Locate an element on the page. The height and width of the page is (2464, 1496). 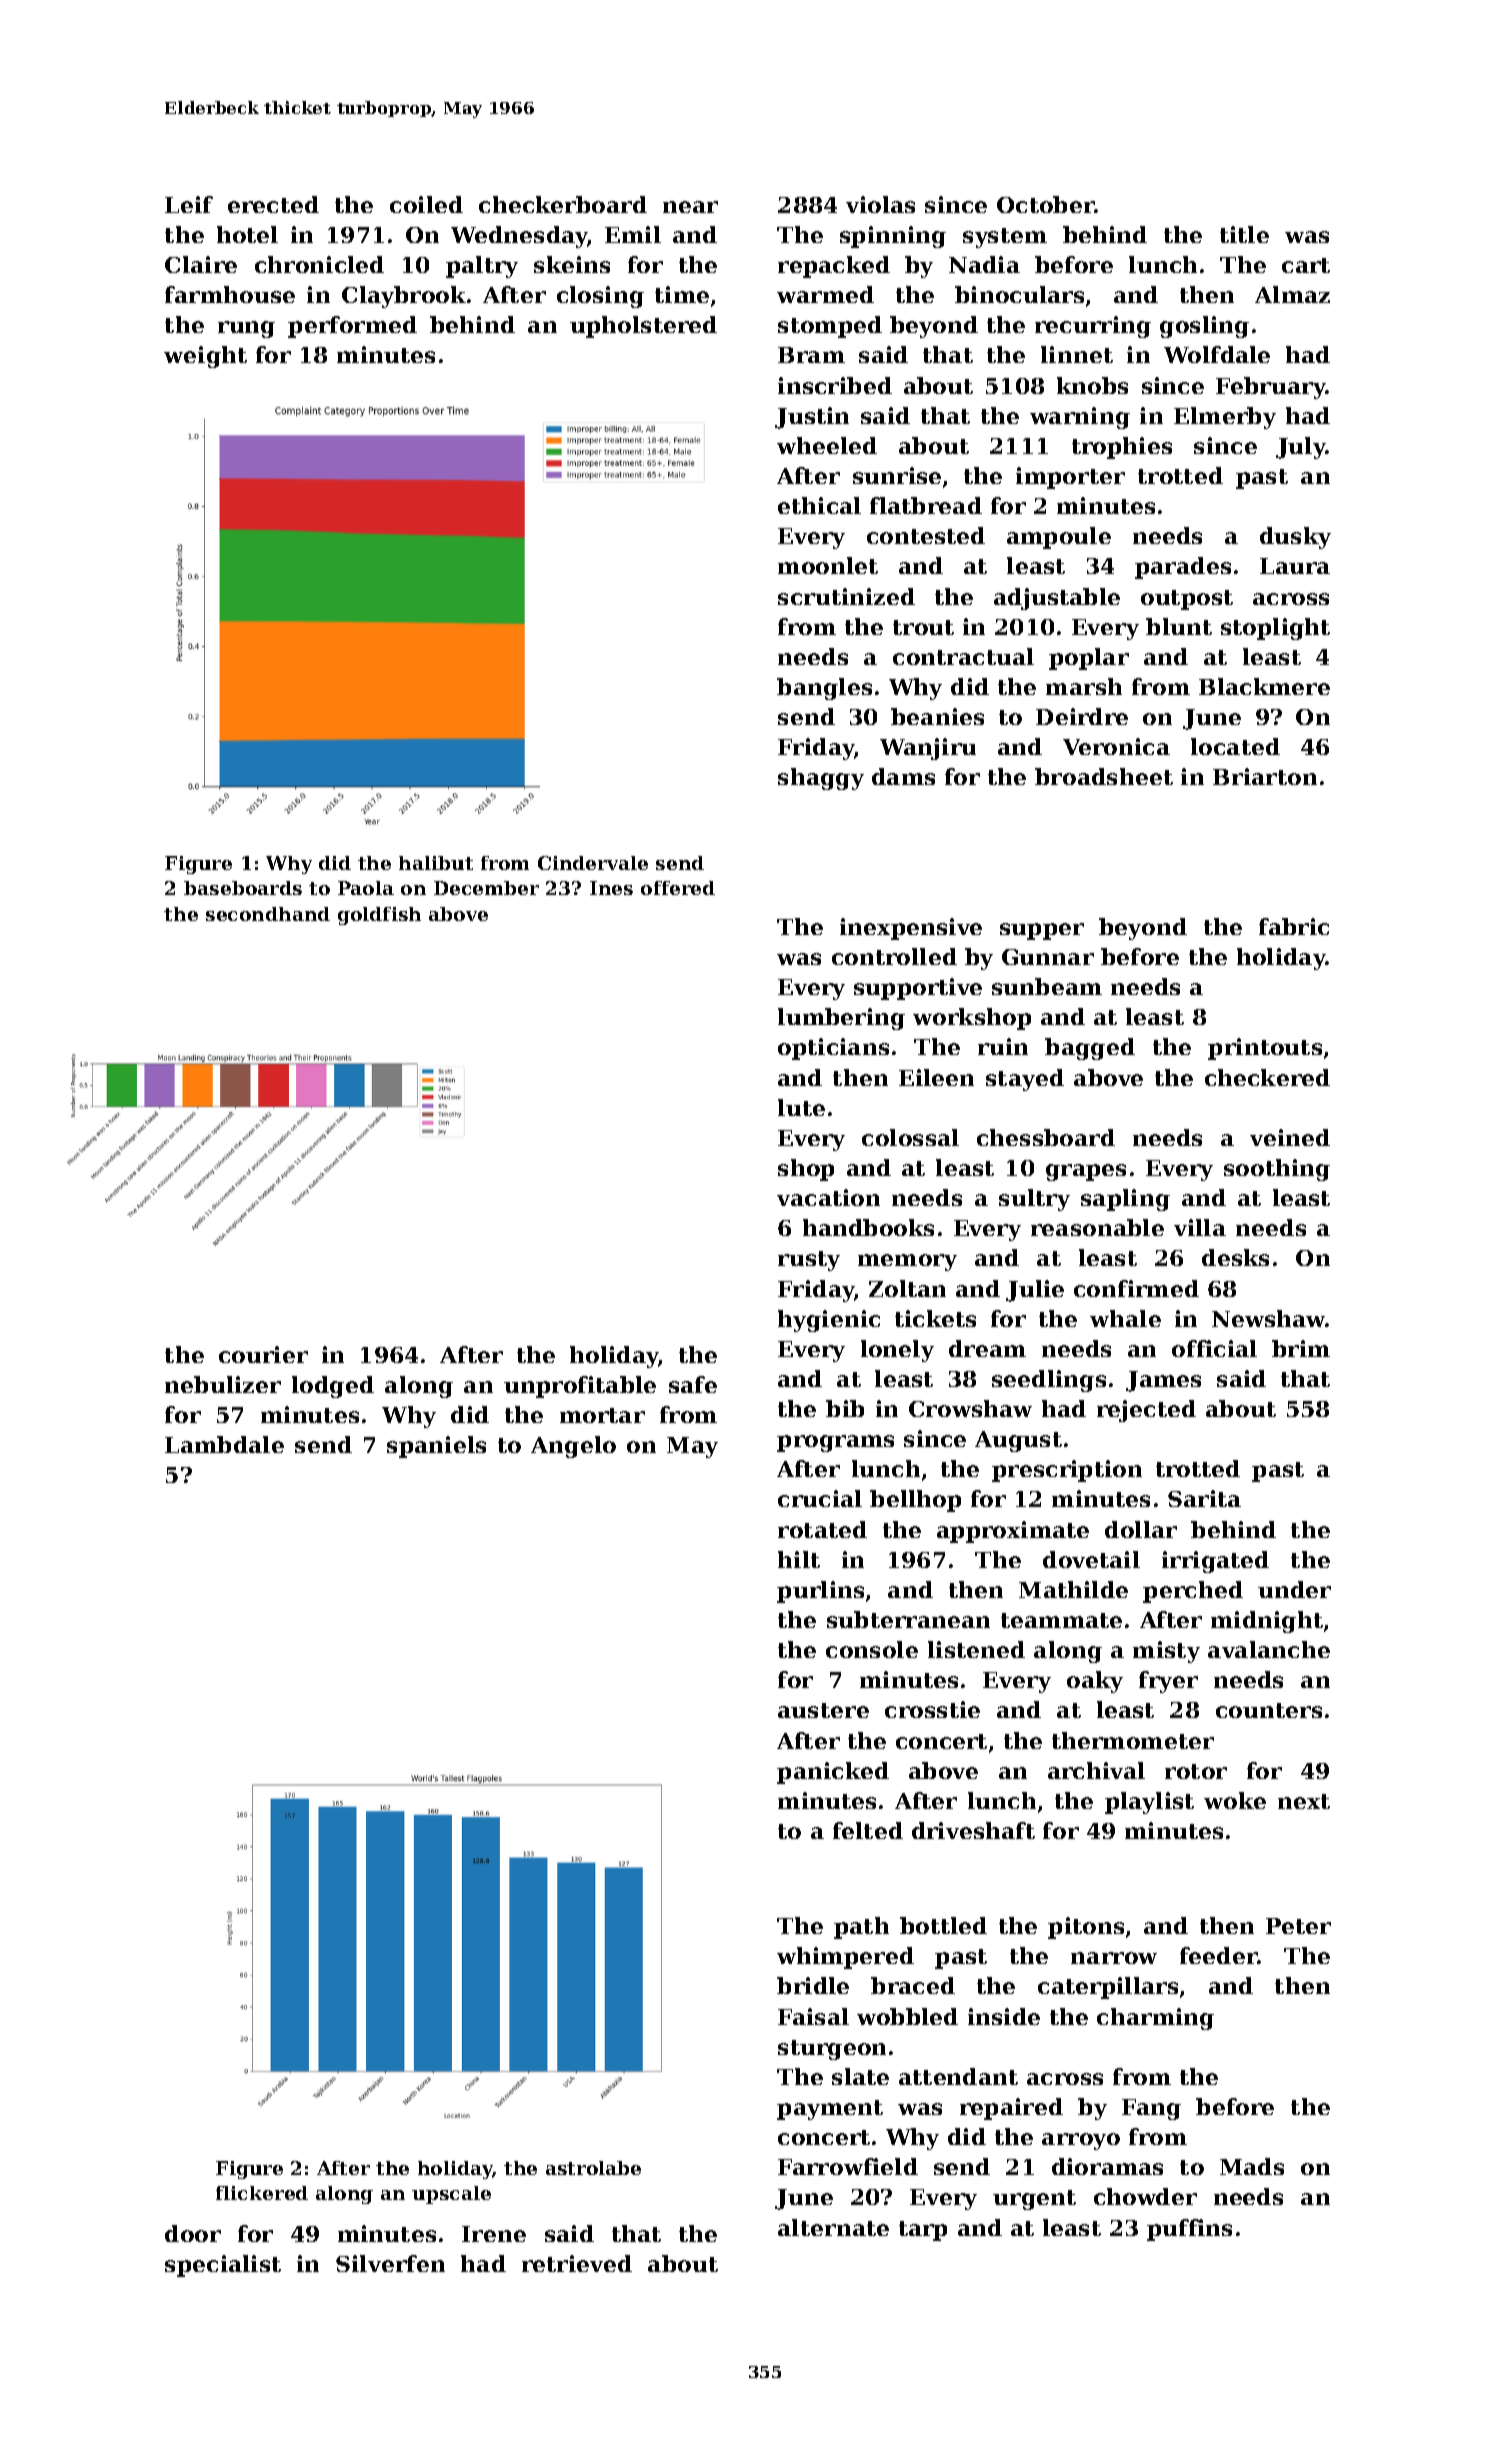
Lambdale is located at coordinates (224, 1444).
